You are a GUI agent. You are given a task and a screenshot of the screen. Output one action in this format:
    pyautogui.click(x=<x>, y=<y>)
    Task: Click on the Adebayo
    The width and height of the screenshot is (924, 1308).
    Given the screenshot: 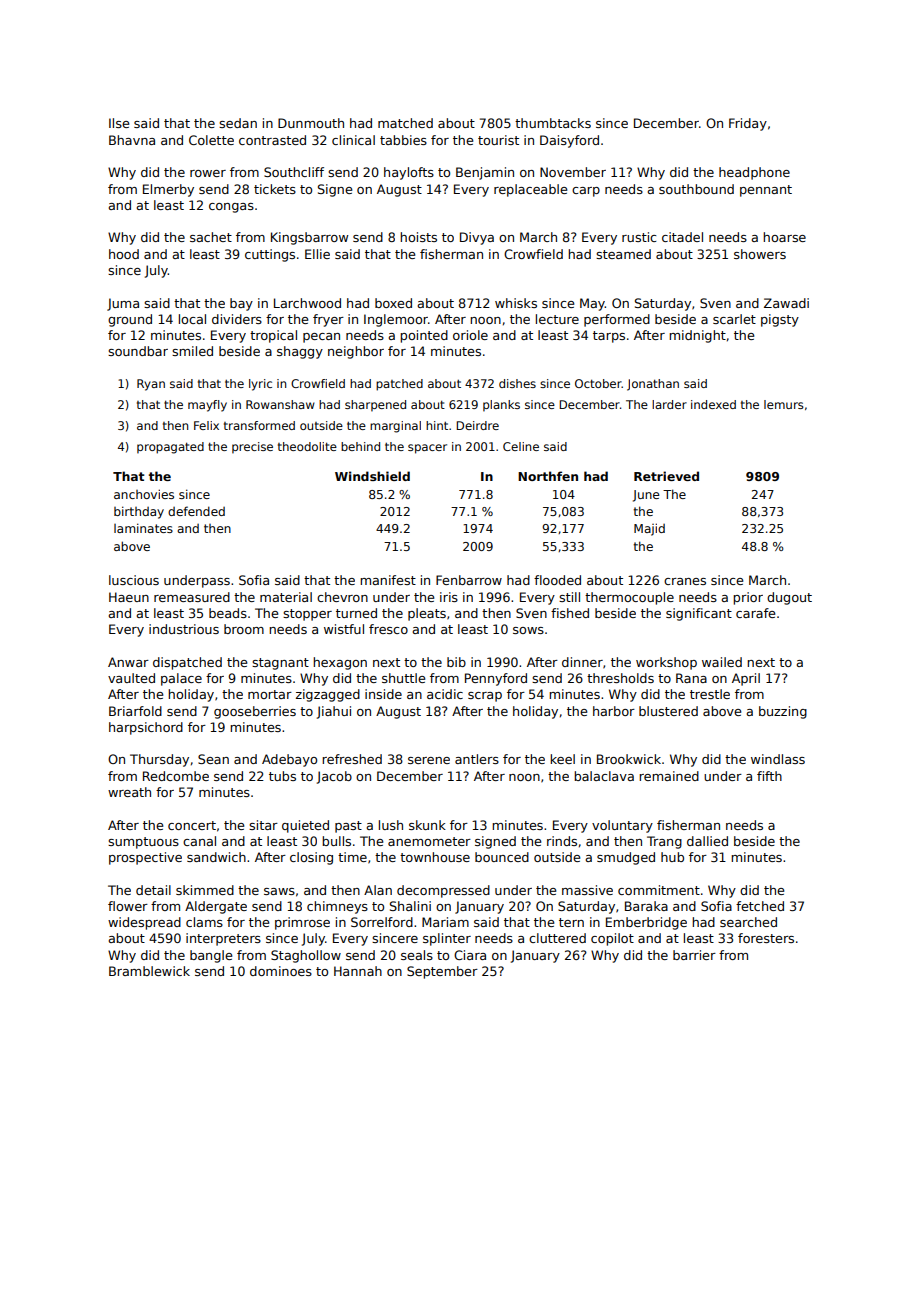 What is the action you would take?
    pyautogui.click(x=289, y=760)
